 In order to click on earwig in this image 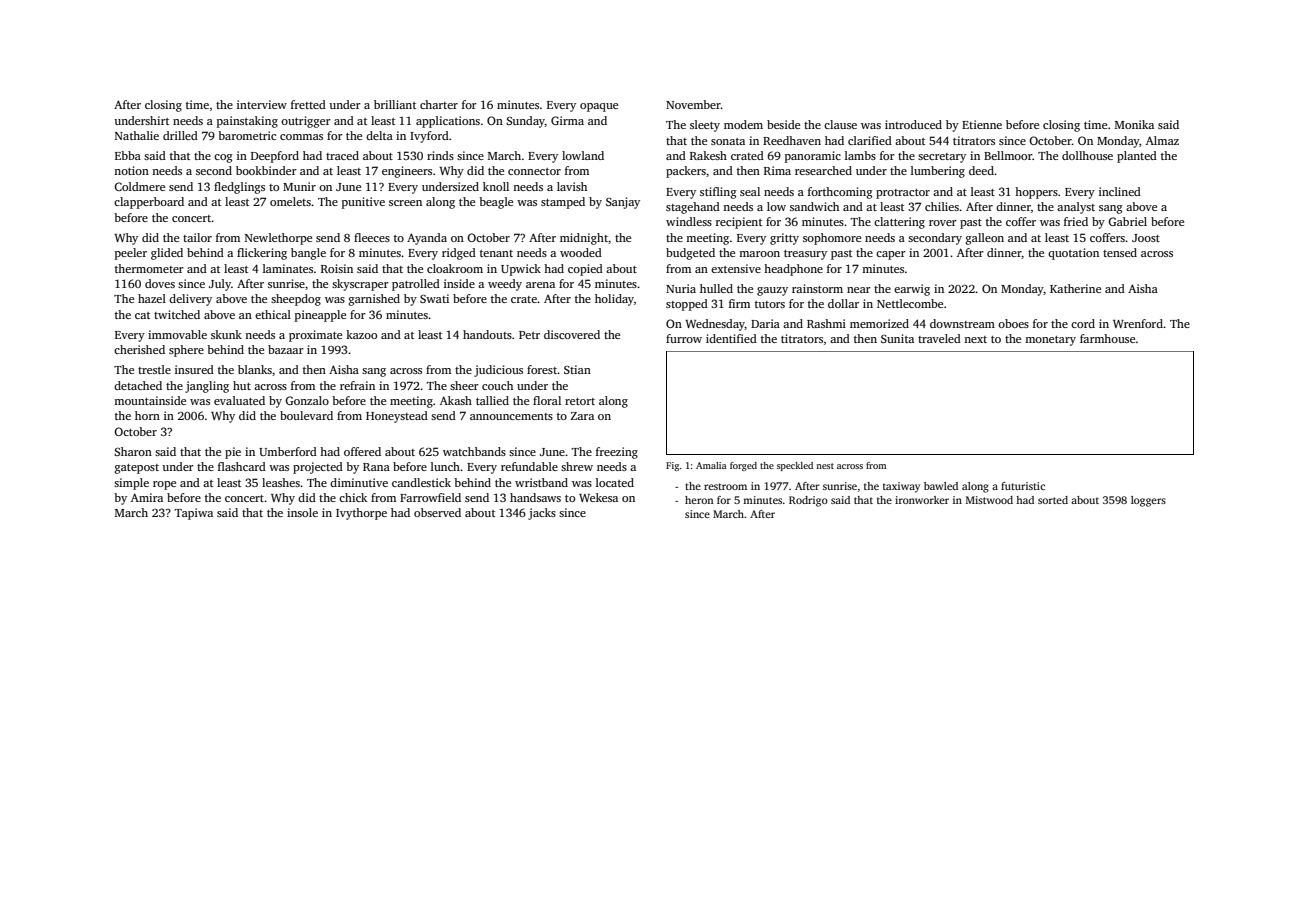, I will do `click(912, 290)`.
